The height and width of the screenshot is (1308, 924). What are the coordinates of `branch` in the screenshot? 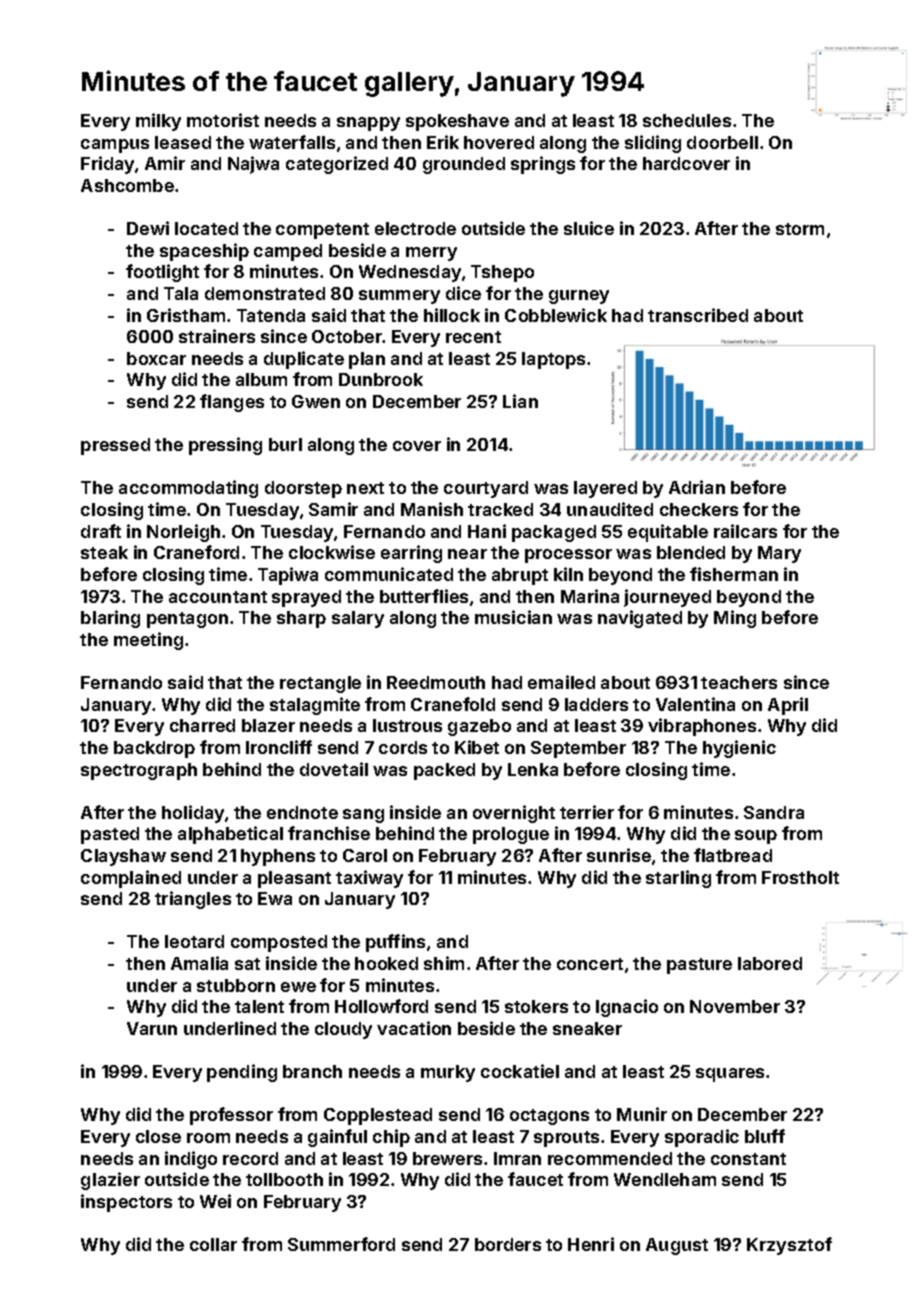 It's located at (312, 1071).
